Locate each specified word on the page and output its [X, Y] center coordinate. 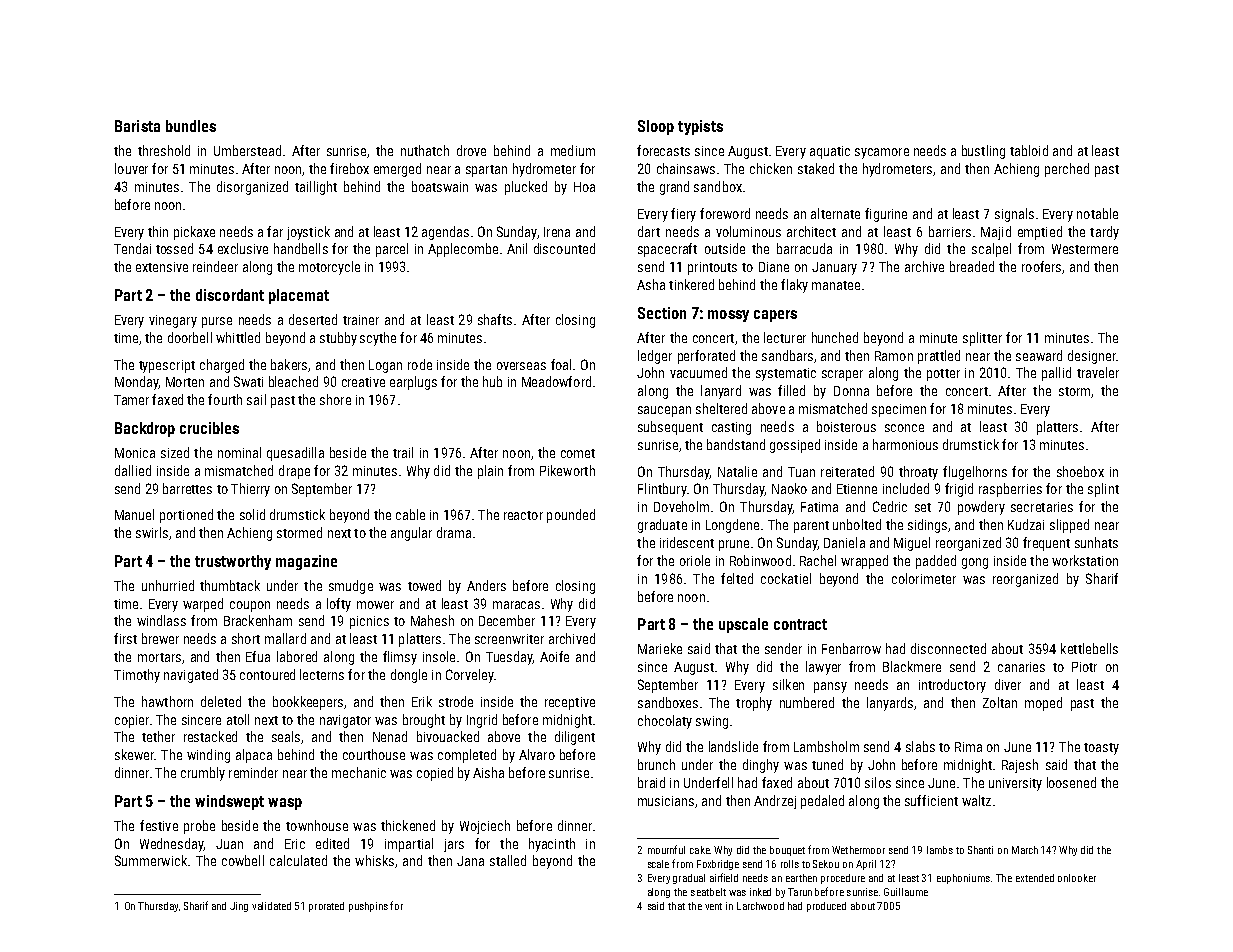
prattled [939, 357]
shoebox [1080, 471]
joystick [308, 233]
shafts [495, 319]
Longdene [732, 526]
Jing [239, 907]
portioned [186, 516]
